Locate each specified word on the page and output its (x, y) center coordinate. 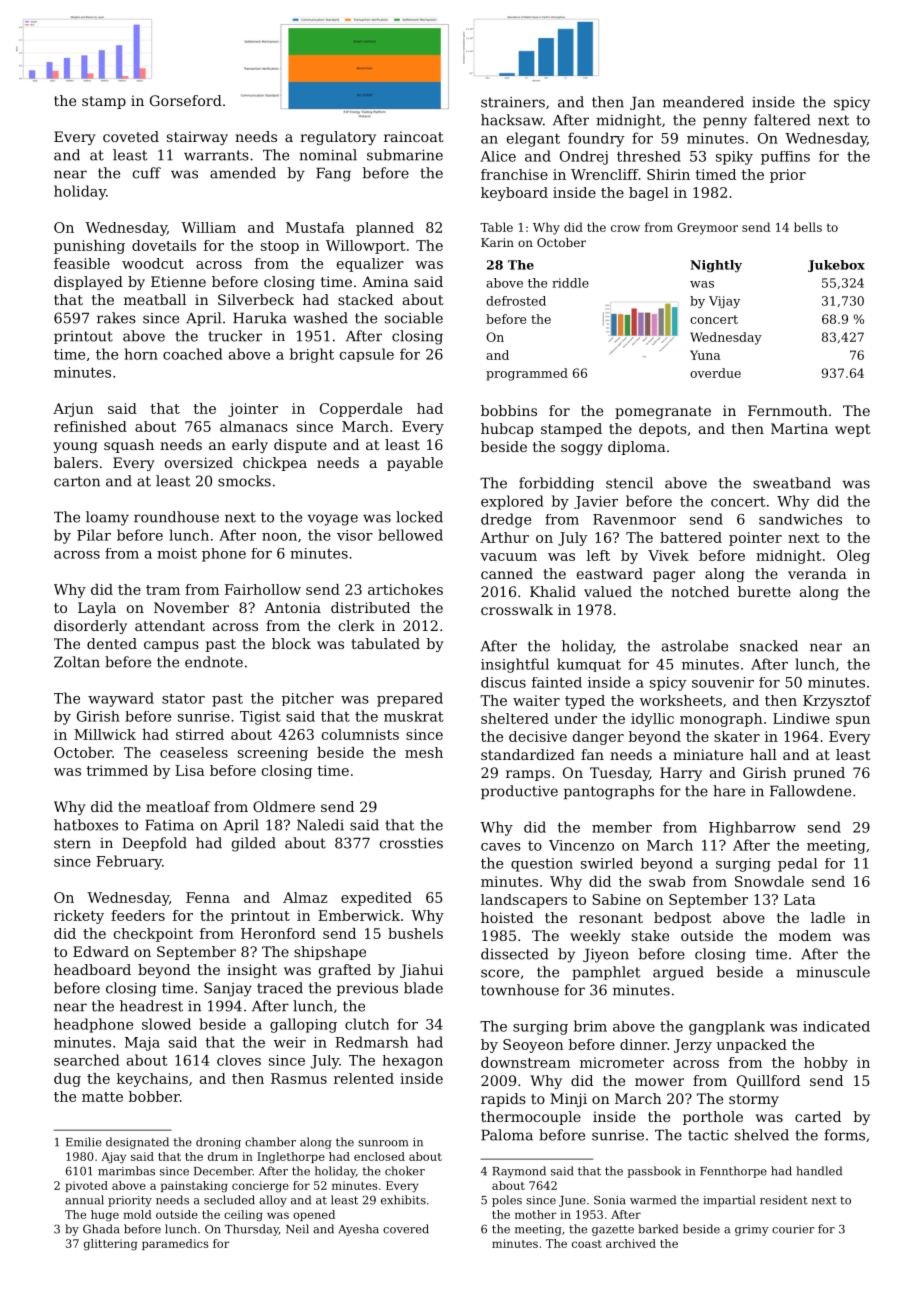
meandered (703, 102)
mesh (424, 752)
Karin (497, 242)
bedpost (683, 919)
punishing (89, 247)
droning (218, 1143)
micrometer (622, 1062)
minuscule (833, 972)
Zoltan (77, 662)
